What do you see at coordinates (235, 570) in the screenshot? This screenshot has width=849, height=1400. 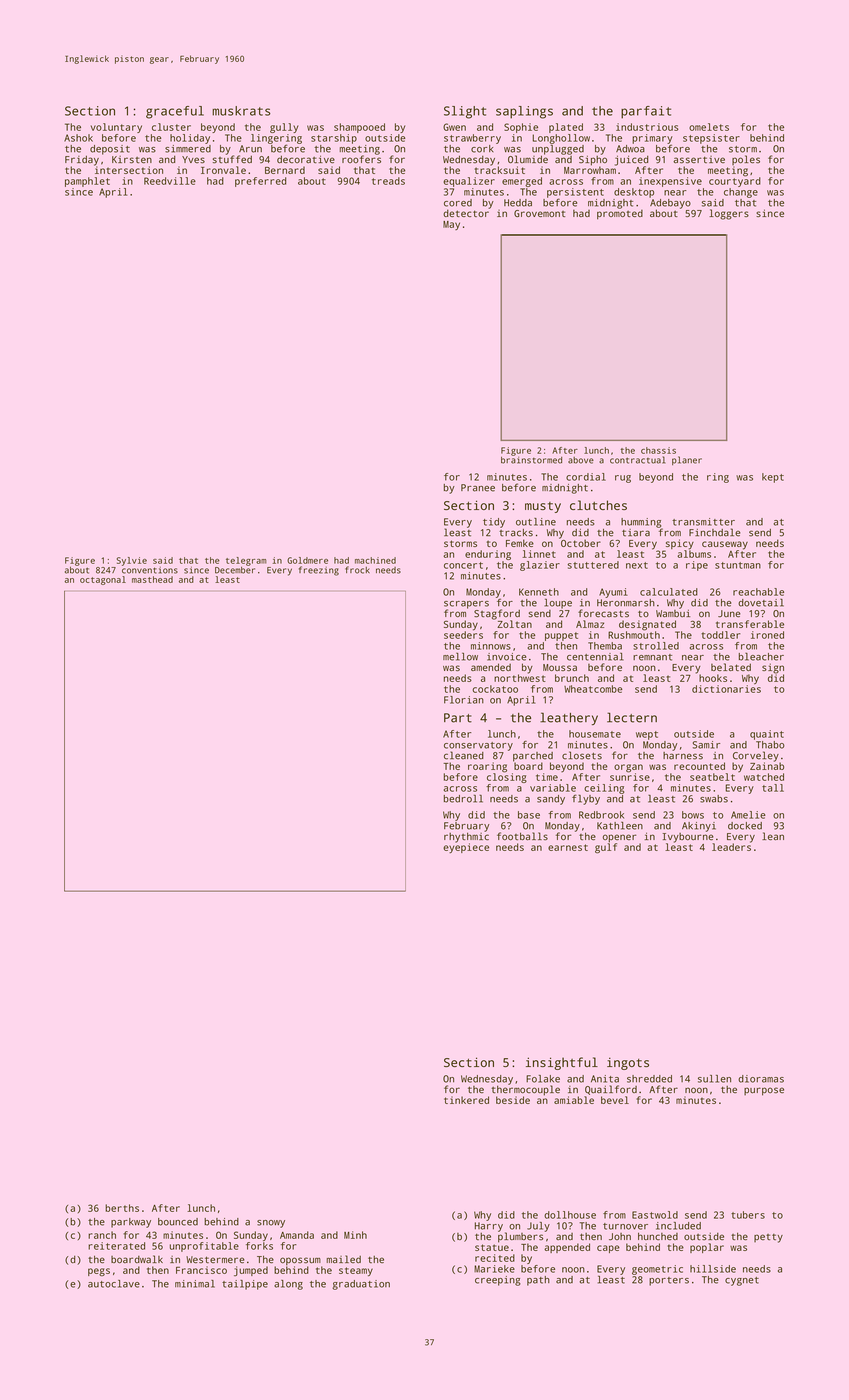 I see `December` at bounding box center [235, 570].
